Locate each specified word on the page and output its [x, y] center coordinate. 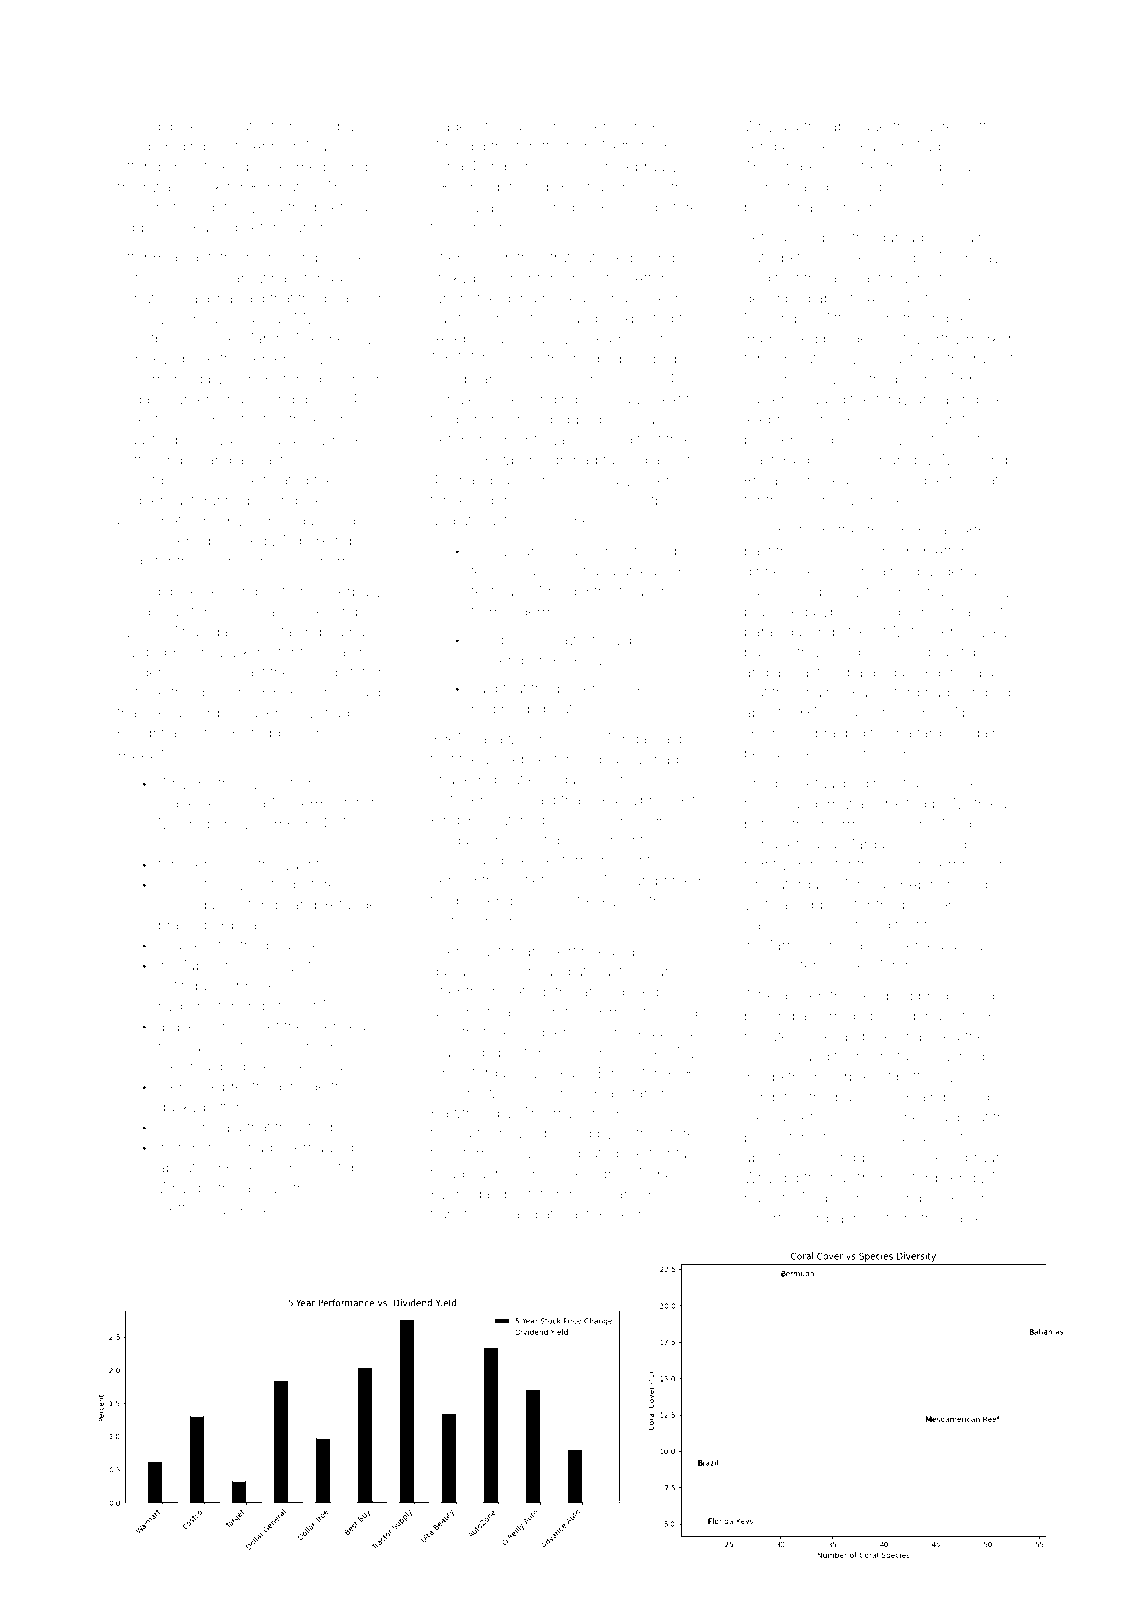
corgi [815, 1221]
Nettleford [634, 146]
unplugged [467, 862]
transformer [469, 1214]
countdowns [159, 480]
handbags [492, 482]
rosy [872, 442]
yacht [301, 866]
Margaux [872, 845]
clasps [933, 168]
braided [840, 733]
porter [577, 691]
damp [493, 1195]
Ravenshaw [281, 712]
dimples [204, 148]
